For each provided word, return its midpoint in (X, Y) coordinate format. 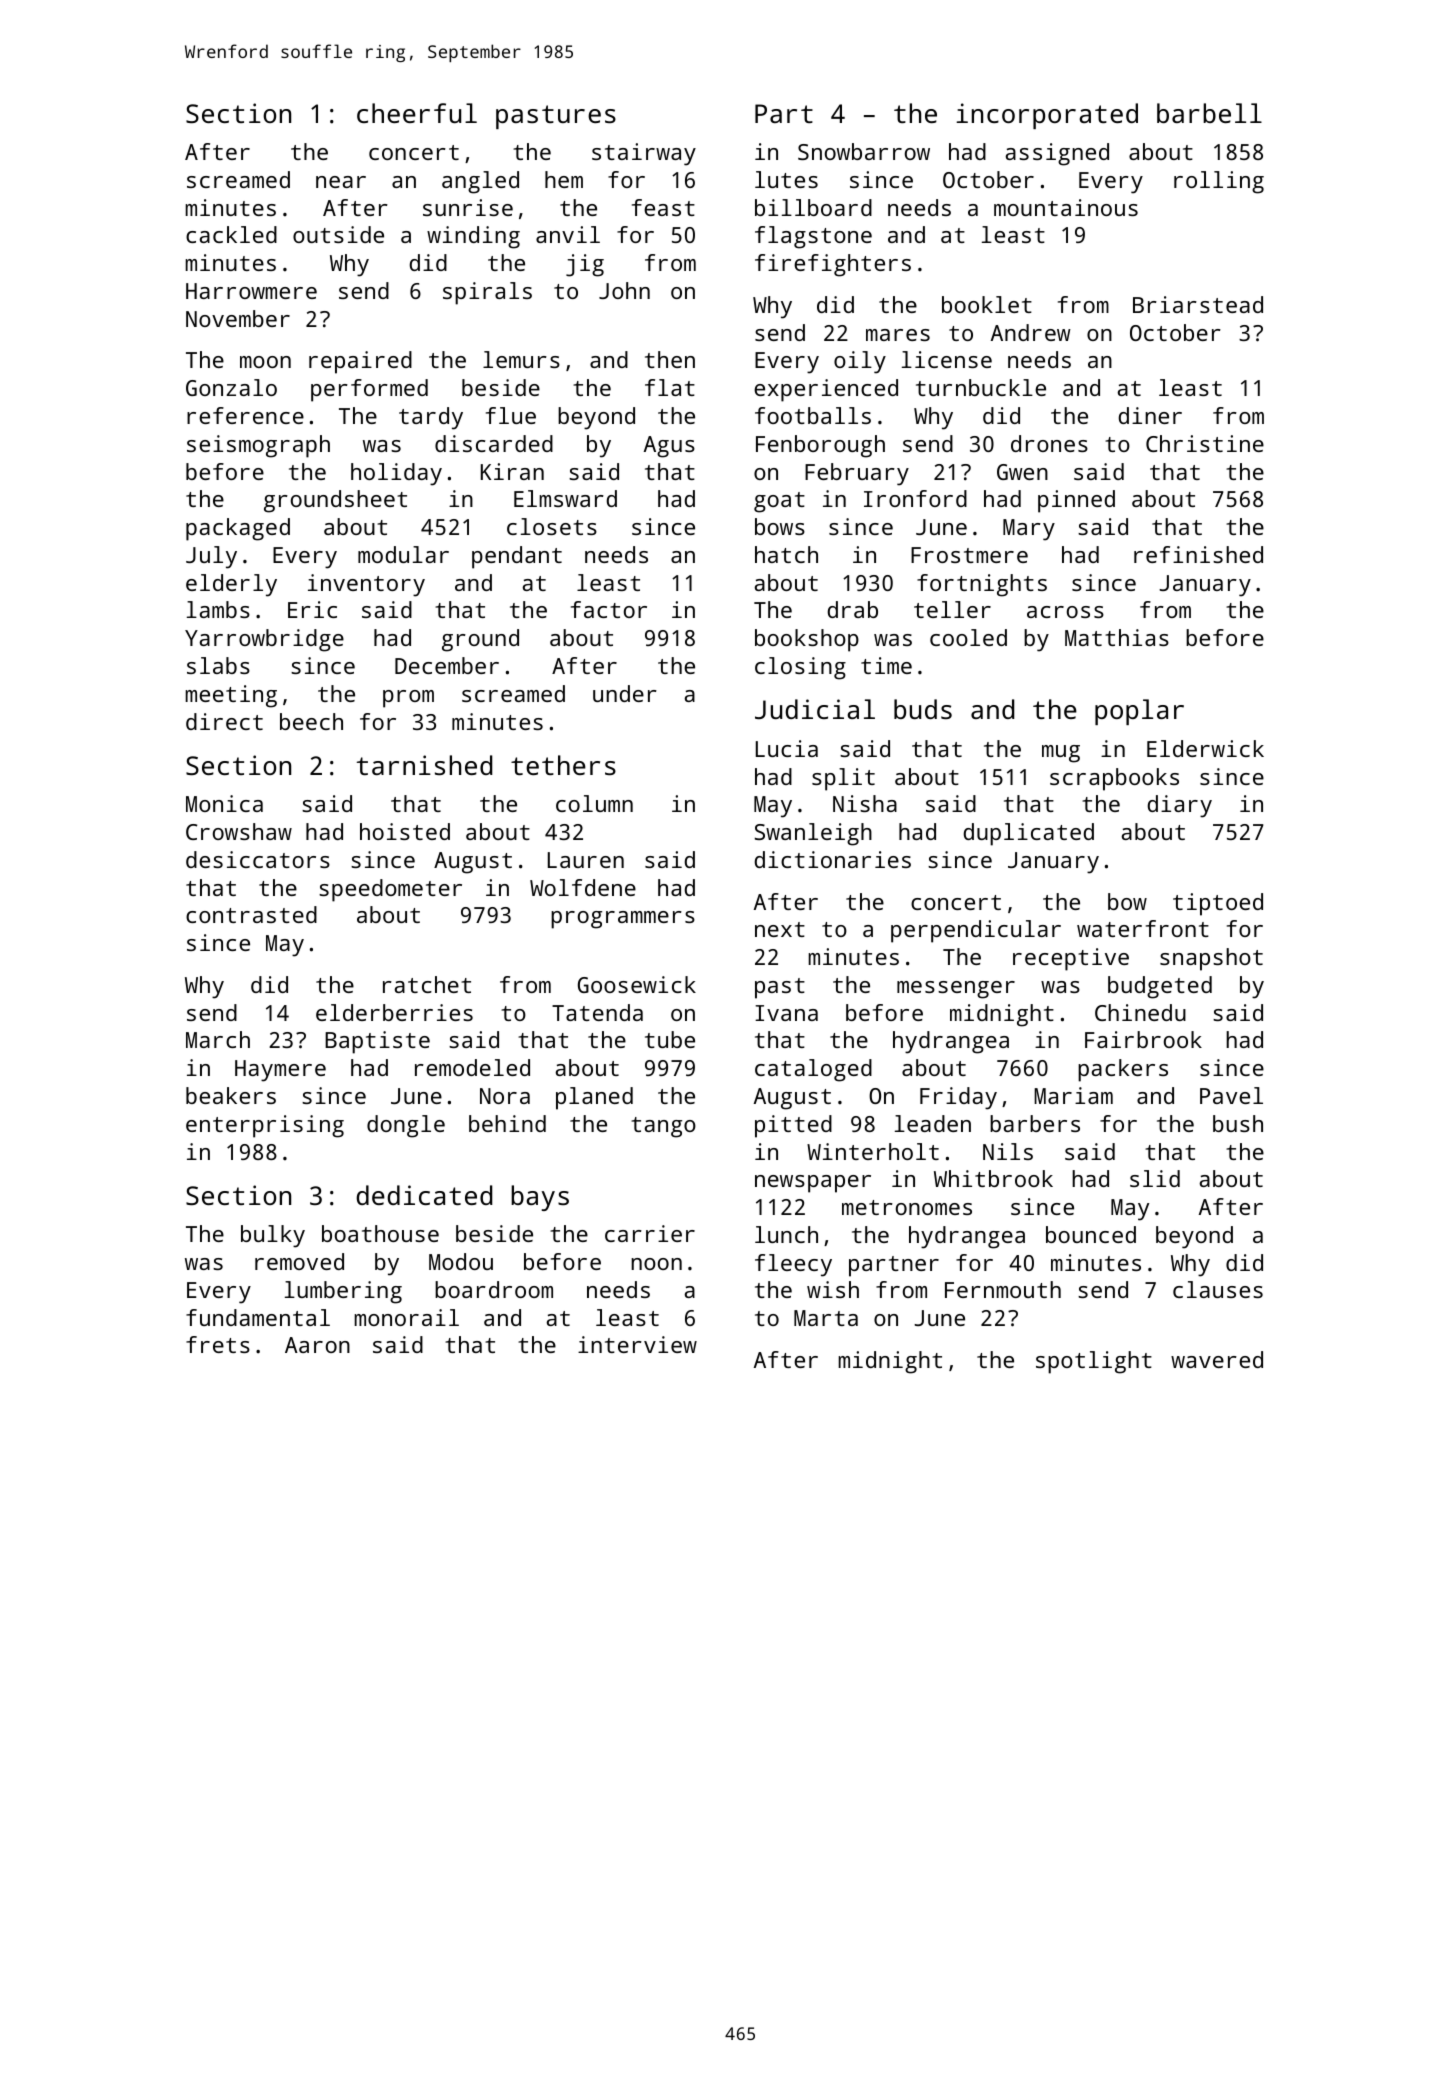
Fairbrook (1143, 1039)
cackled (231, 234)
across (1065, 612)
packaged (238, 529)
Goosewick (637, 984)
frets (218, 1344)
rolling (1219, 182)
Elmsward (565, 498)
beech (311, 721)
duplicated (1029, 834)
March (218, 1039)
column (594, 803)
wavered (1217, 1359)
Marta (826, 1318)
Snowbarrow (864, 151)
